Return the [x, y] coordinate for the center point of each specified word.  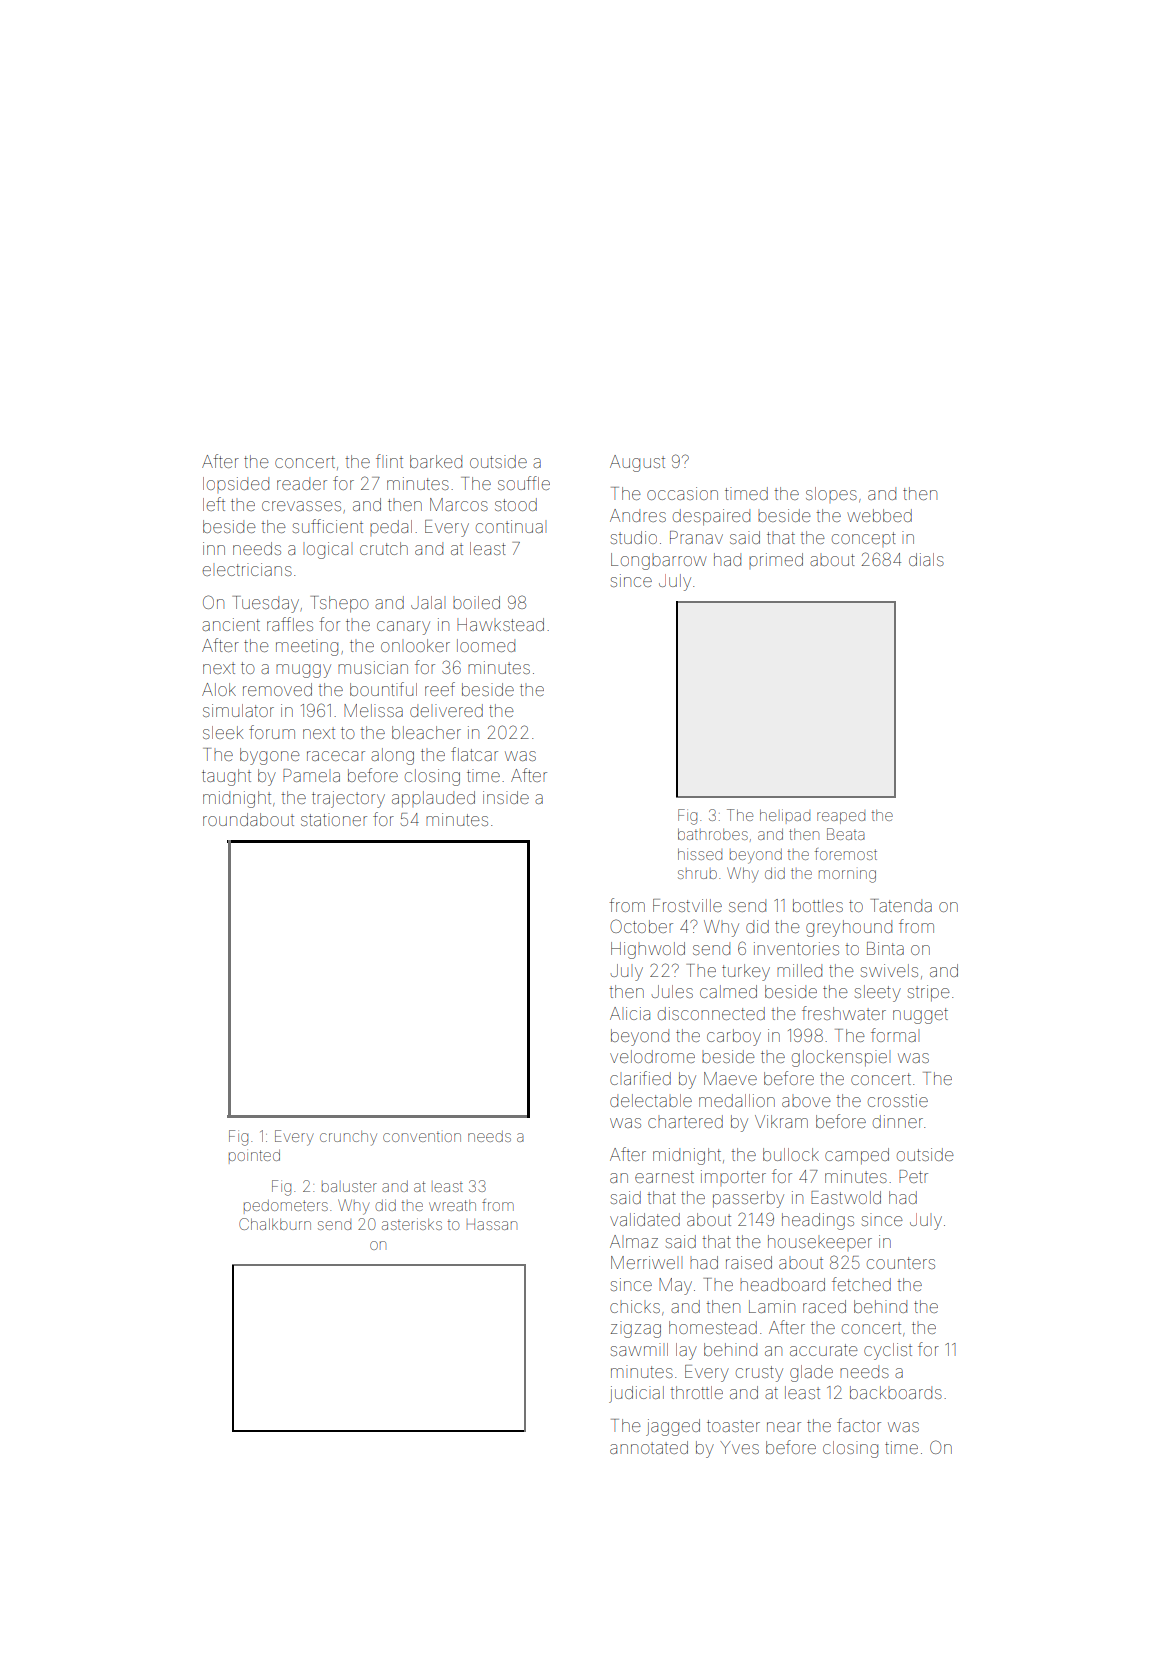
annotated [649, 1447]
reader [302, 483]
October [641, 926]
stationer [334, 819]
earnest [664, 1177]
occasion [682, 493]
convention [422, 1137]
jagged [673, 1427]
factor [859, 1425]
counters [901, 1263]
